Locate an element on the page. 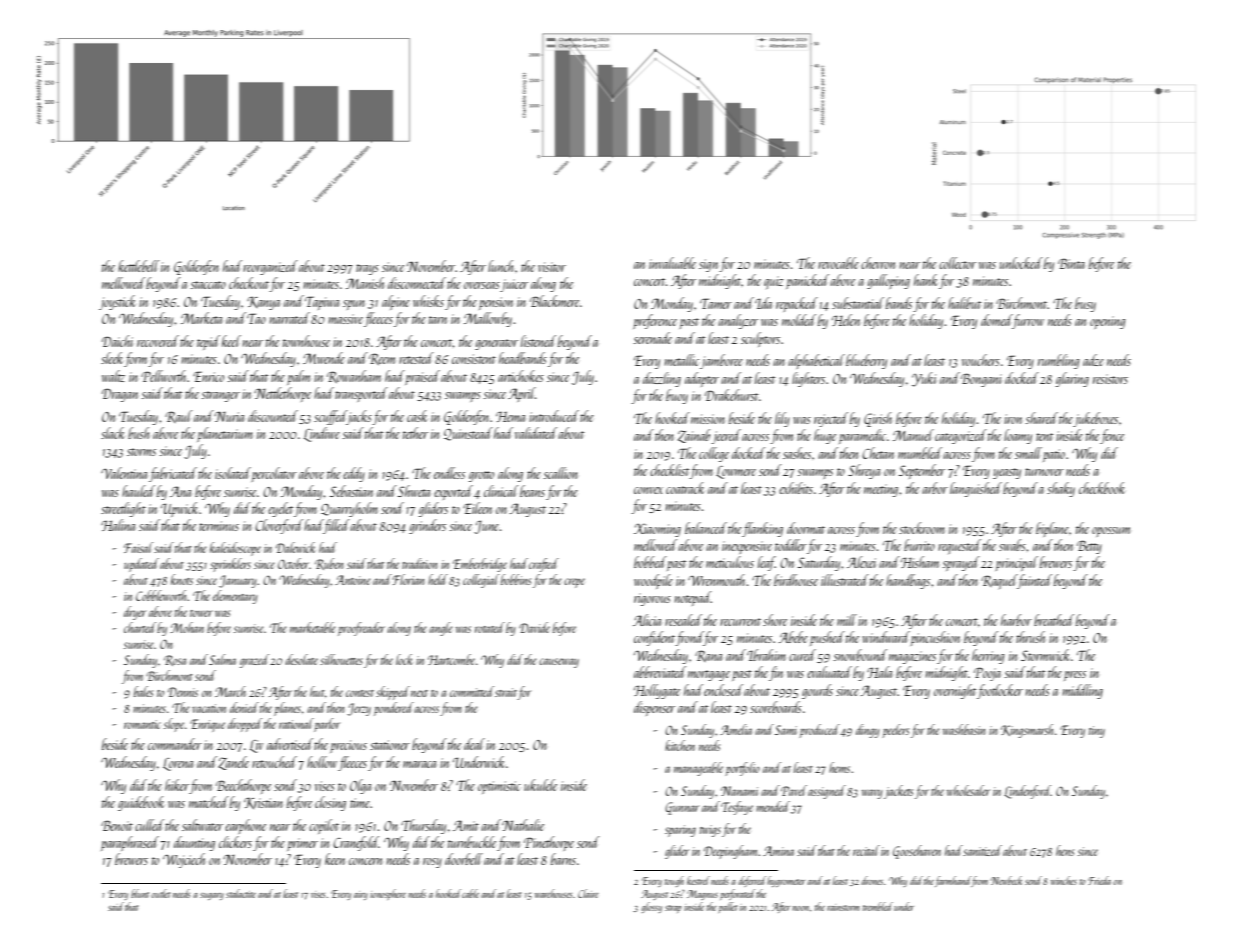  paramedic is located at coordinates (862, 436).
